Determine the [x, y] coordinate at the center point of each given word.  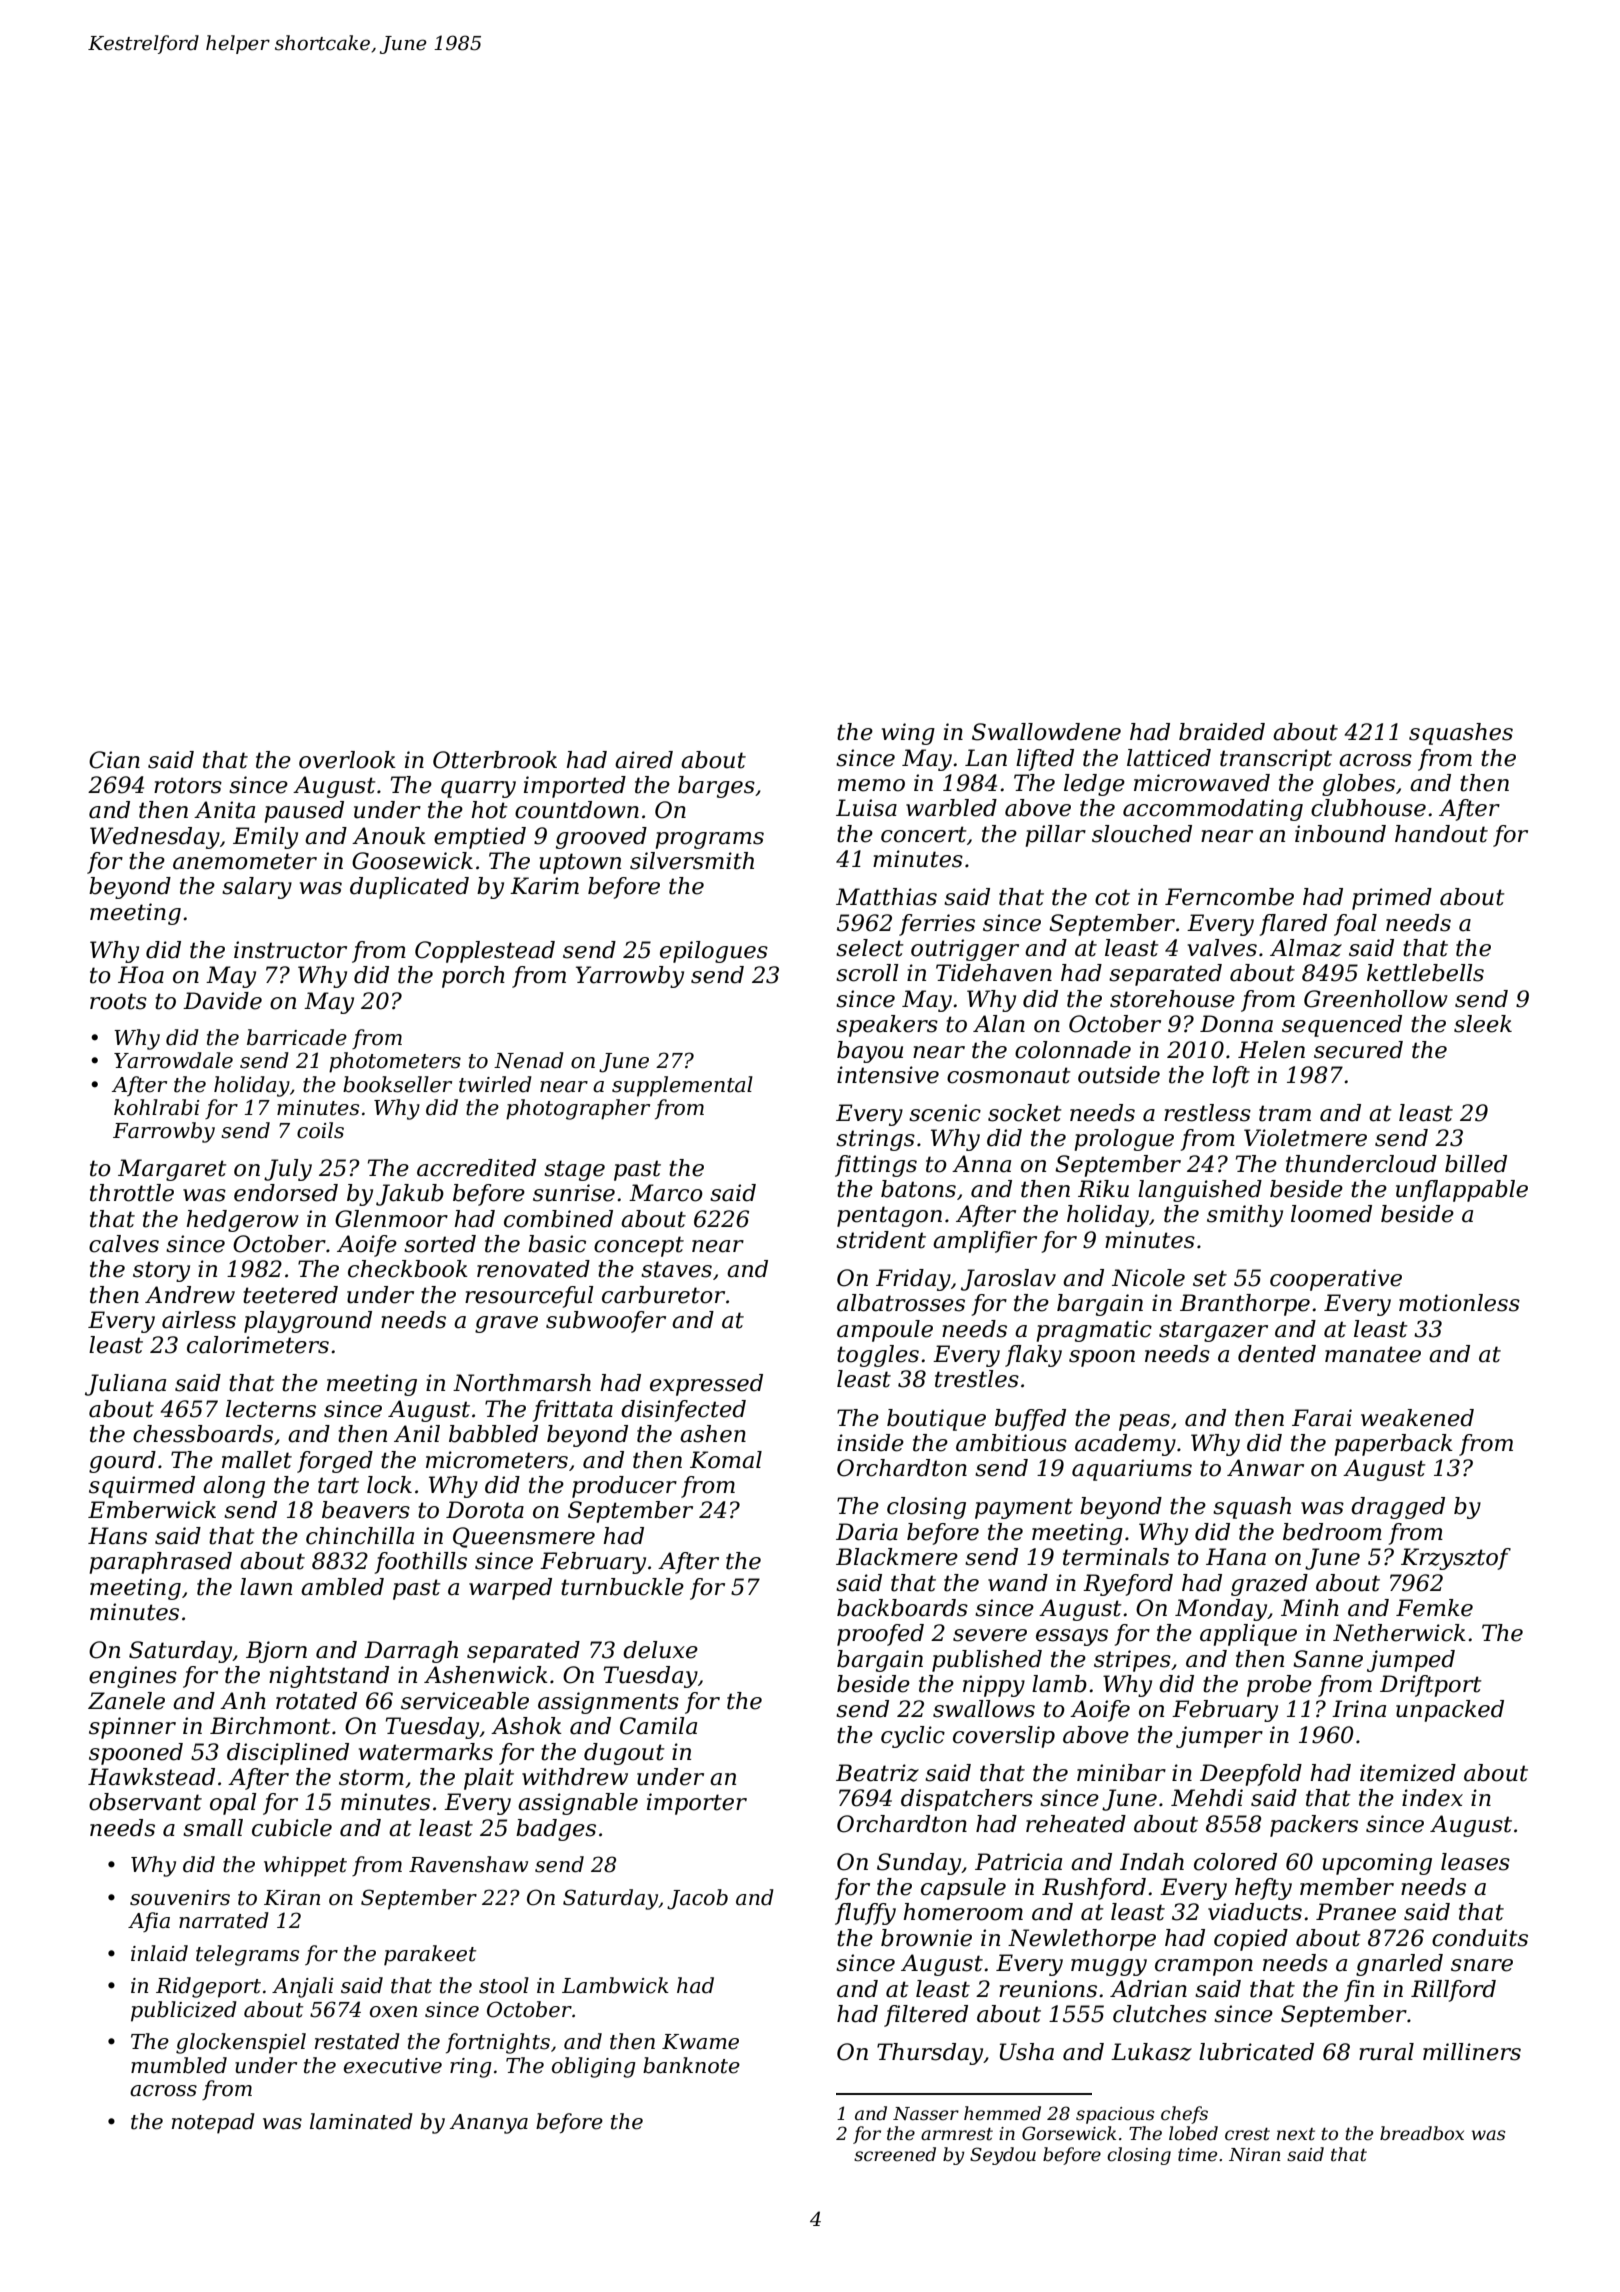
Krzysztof [1456, 1559]
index [1432, 1798]
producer [624, 1487]
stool [504, 1985]
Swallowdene [1046, 732]
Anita [224, 810]
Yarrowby [630, 977]
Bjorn [276, 1652]
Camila [658, 1726]
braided [1222, 732]
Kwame [700, 2042]
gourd [122, 1462]
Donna [1236, 1024]
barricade [297, 1037]
